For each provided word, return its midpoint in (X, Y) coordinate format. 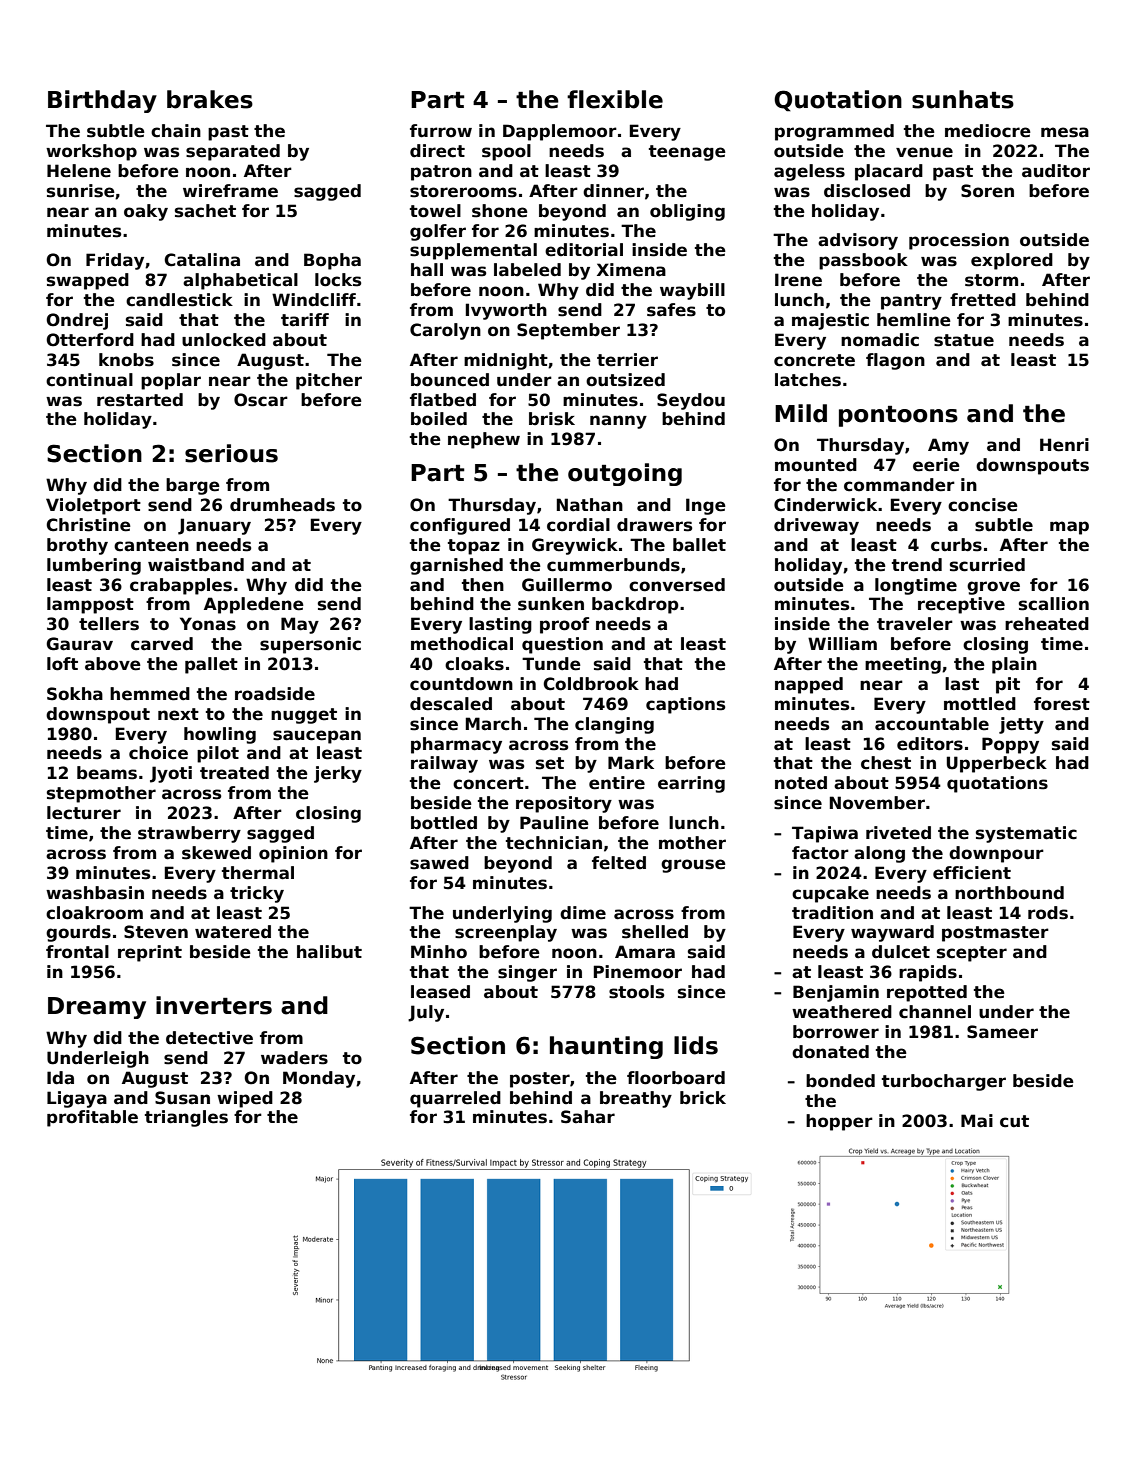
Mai (977, 1121)
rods (1048, 913)
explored (1012, 261)
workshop (91, 152)
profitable (92, 1118)
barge (193, 486)
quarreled (455, 1099)
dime (583, 913)
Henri (1064, 445)
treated (234, 773)
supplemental (473, 251)
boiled (439, 419)
